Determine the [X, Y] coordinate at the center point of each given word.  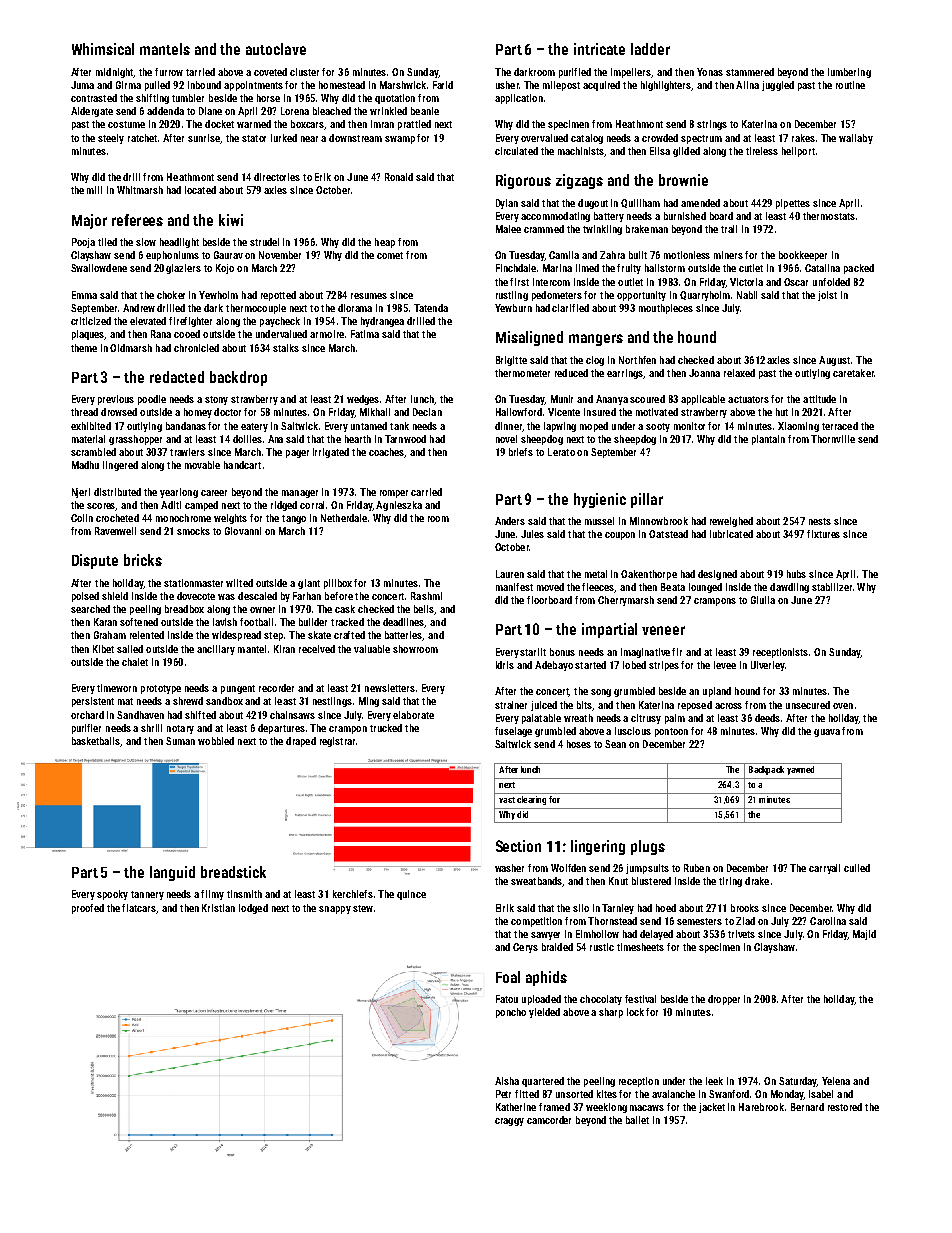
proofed [88, 909]
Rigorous [523, 181]
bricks [143, 560]
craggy [509, 1122]
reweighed [731, 522]
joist [827, 296]
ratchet [142, 138]
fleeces [598, 588]
